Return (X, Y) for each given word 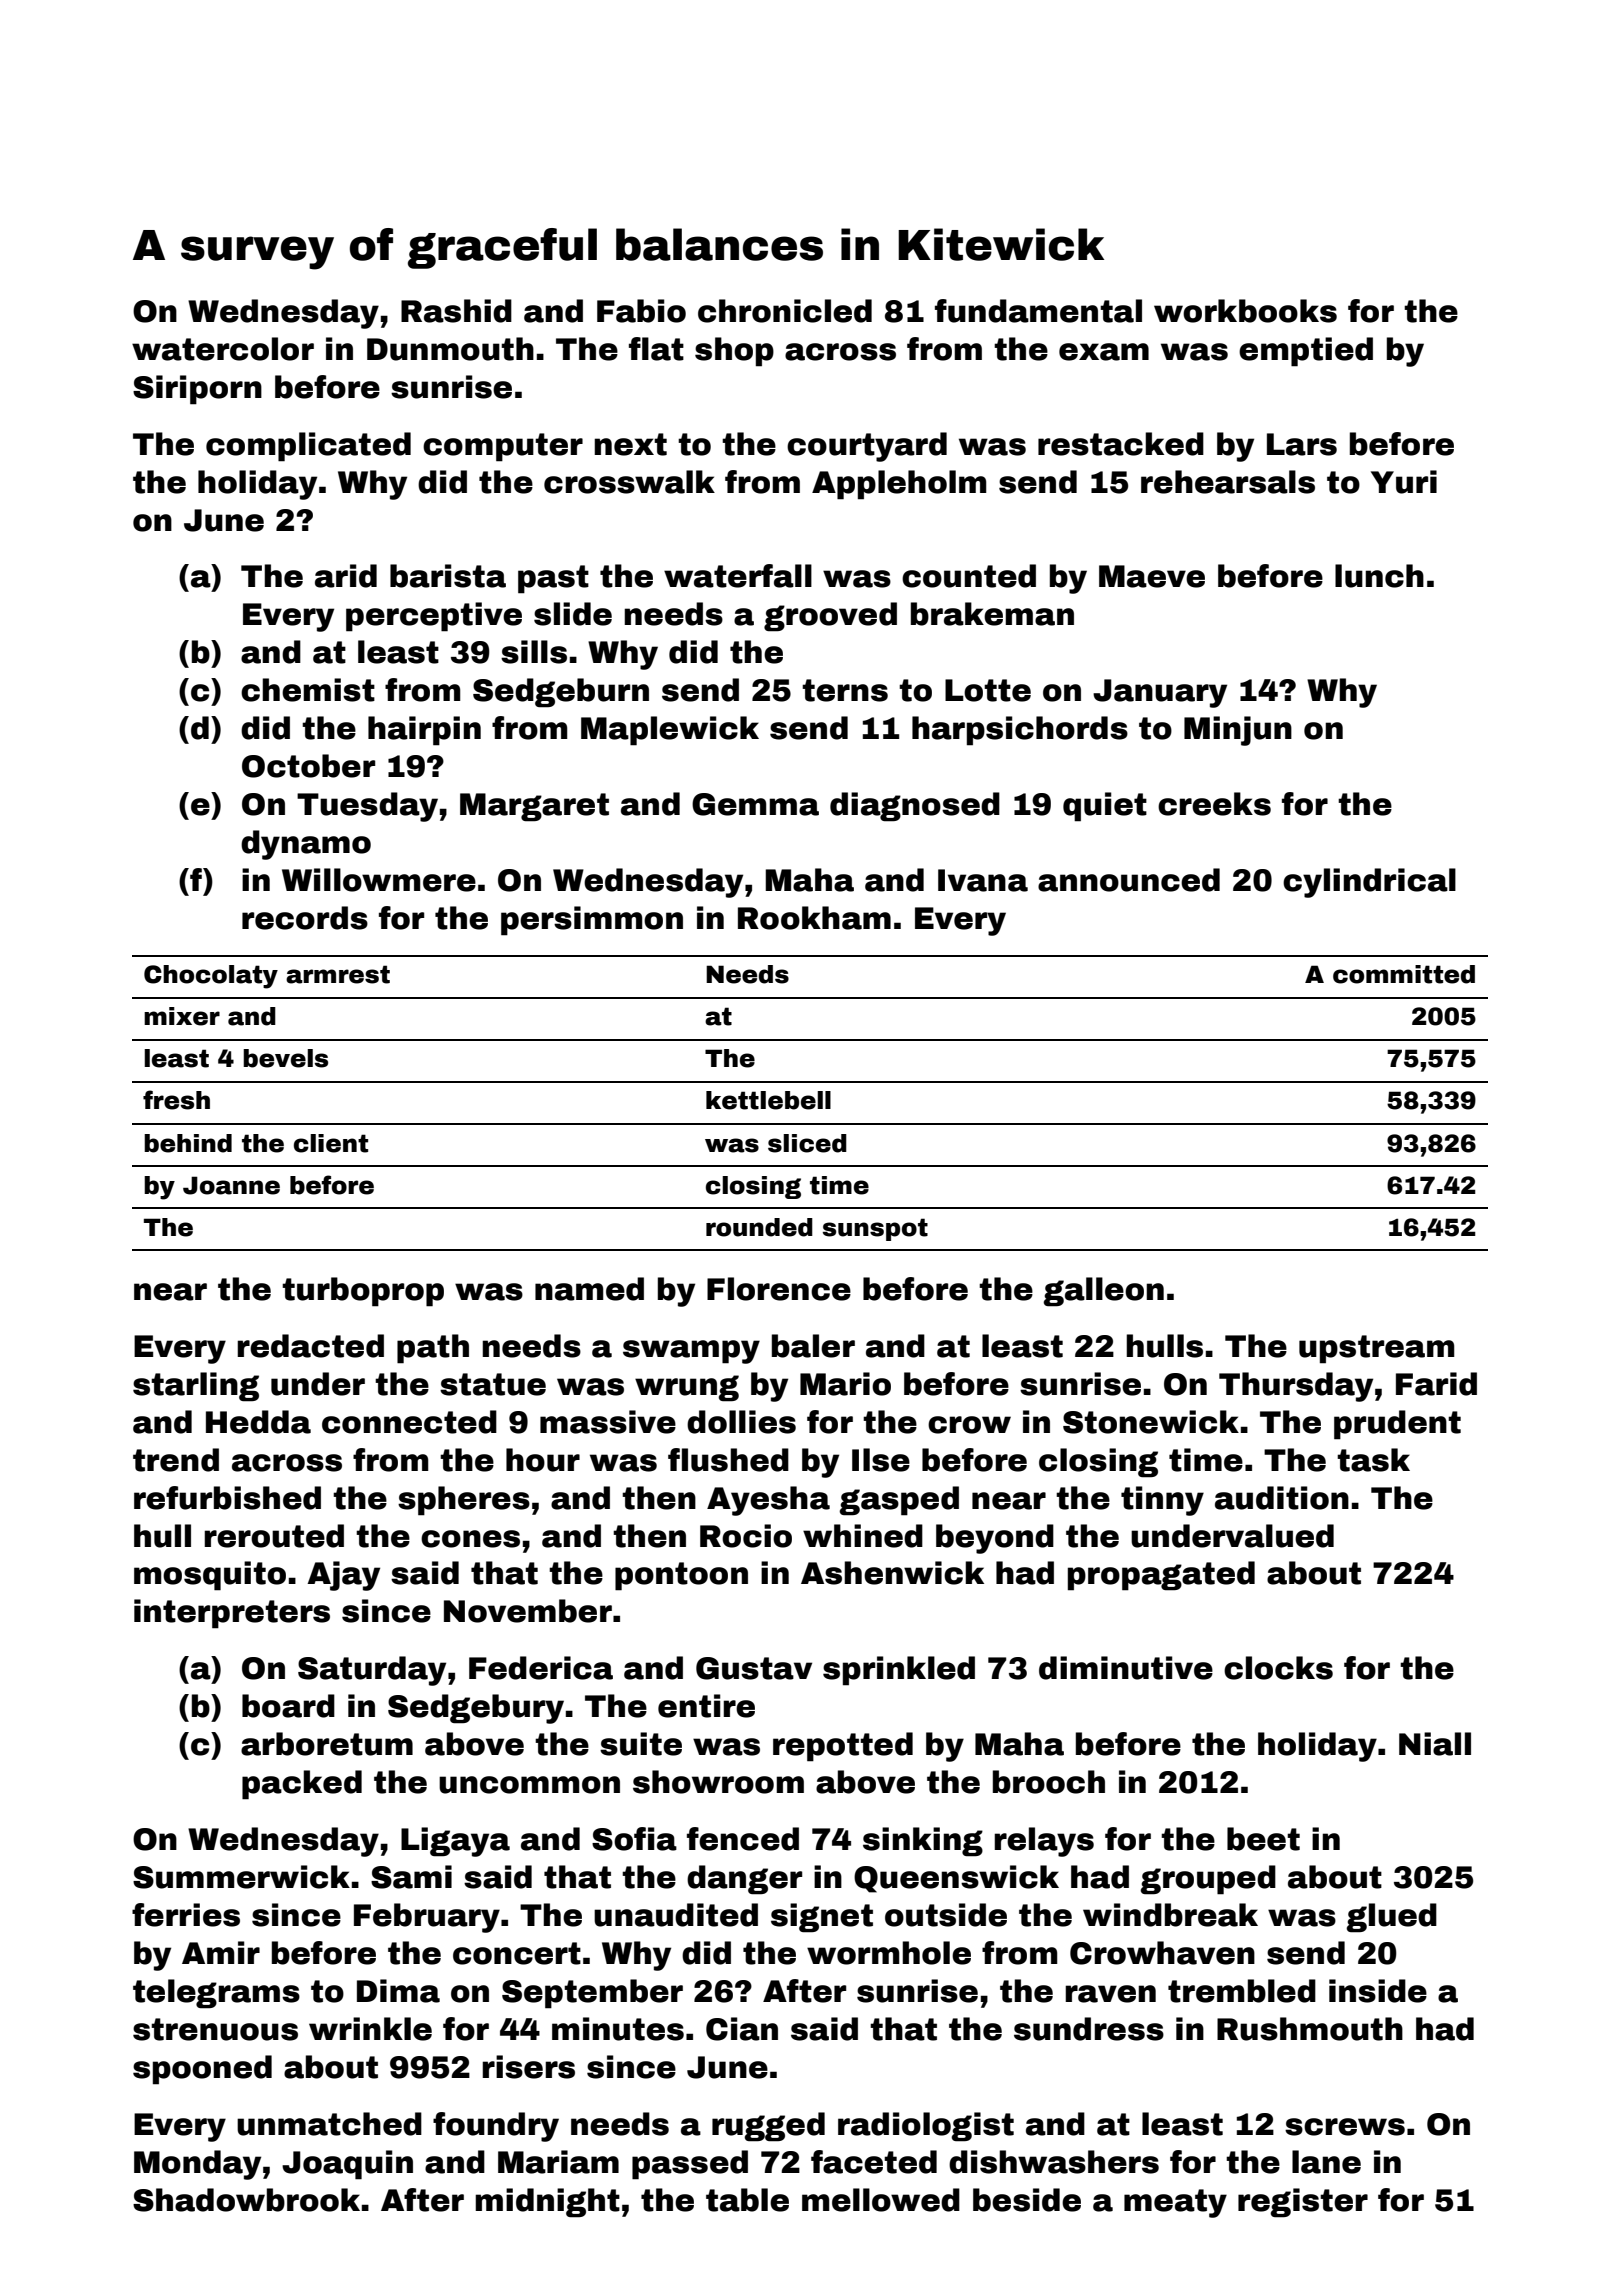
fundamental (1038, 311)
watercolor (223, 349)
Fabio (641, 311)
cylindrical (1369, 883)
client (331, 1143)
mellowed (881, 2200)
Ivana (983, 880)
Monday (197, 2165)
